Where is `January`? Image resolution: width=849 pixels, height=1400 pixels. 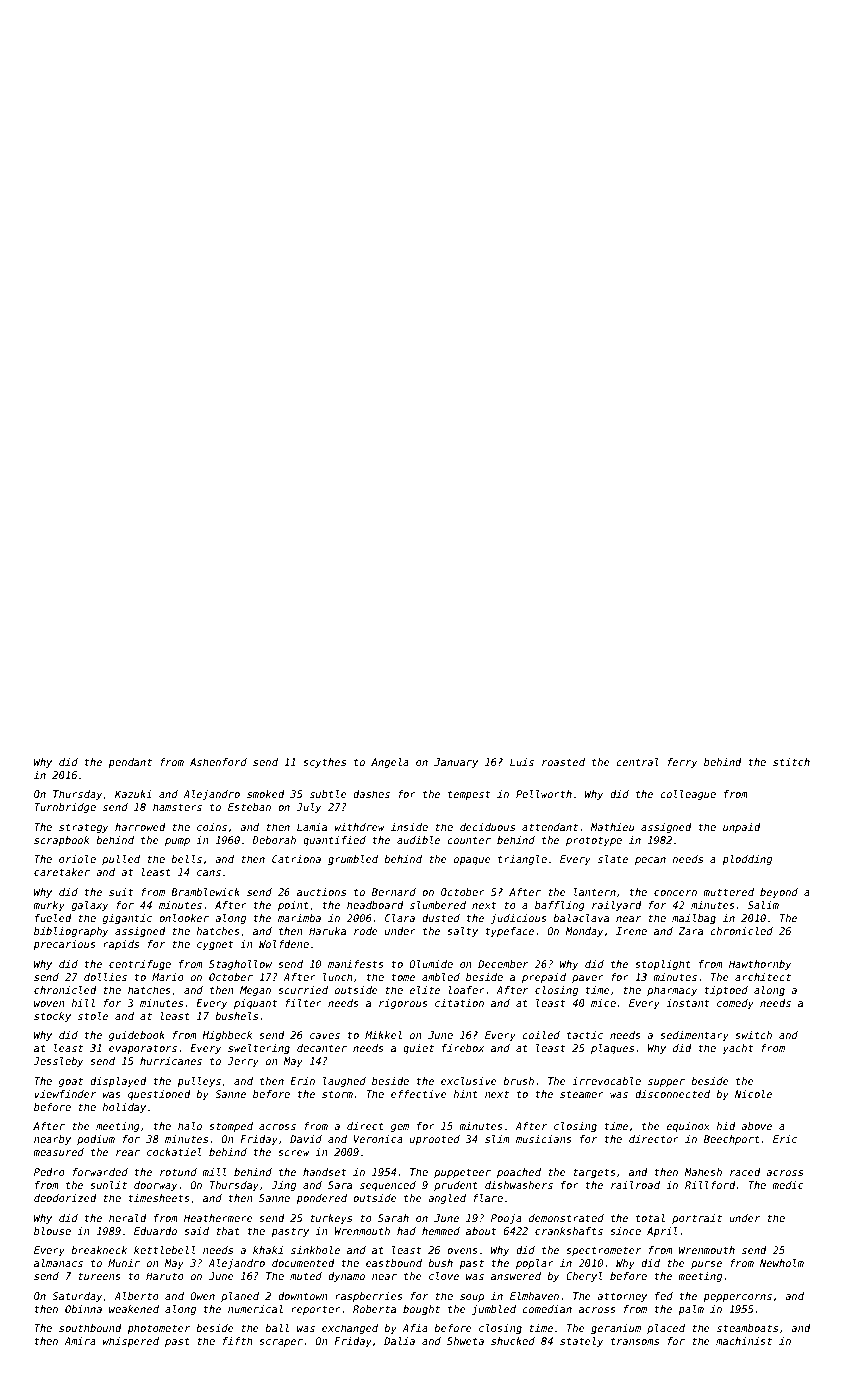 January is located at coordinates (456, 763).
